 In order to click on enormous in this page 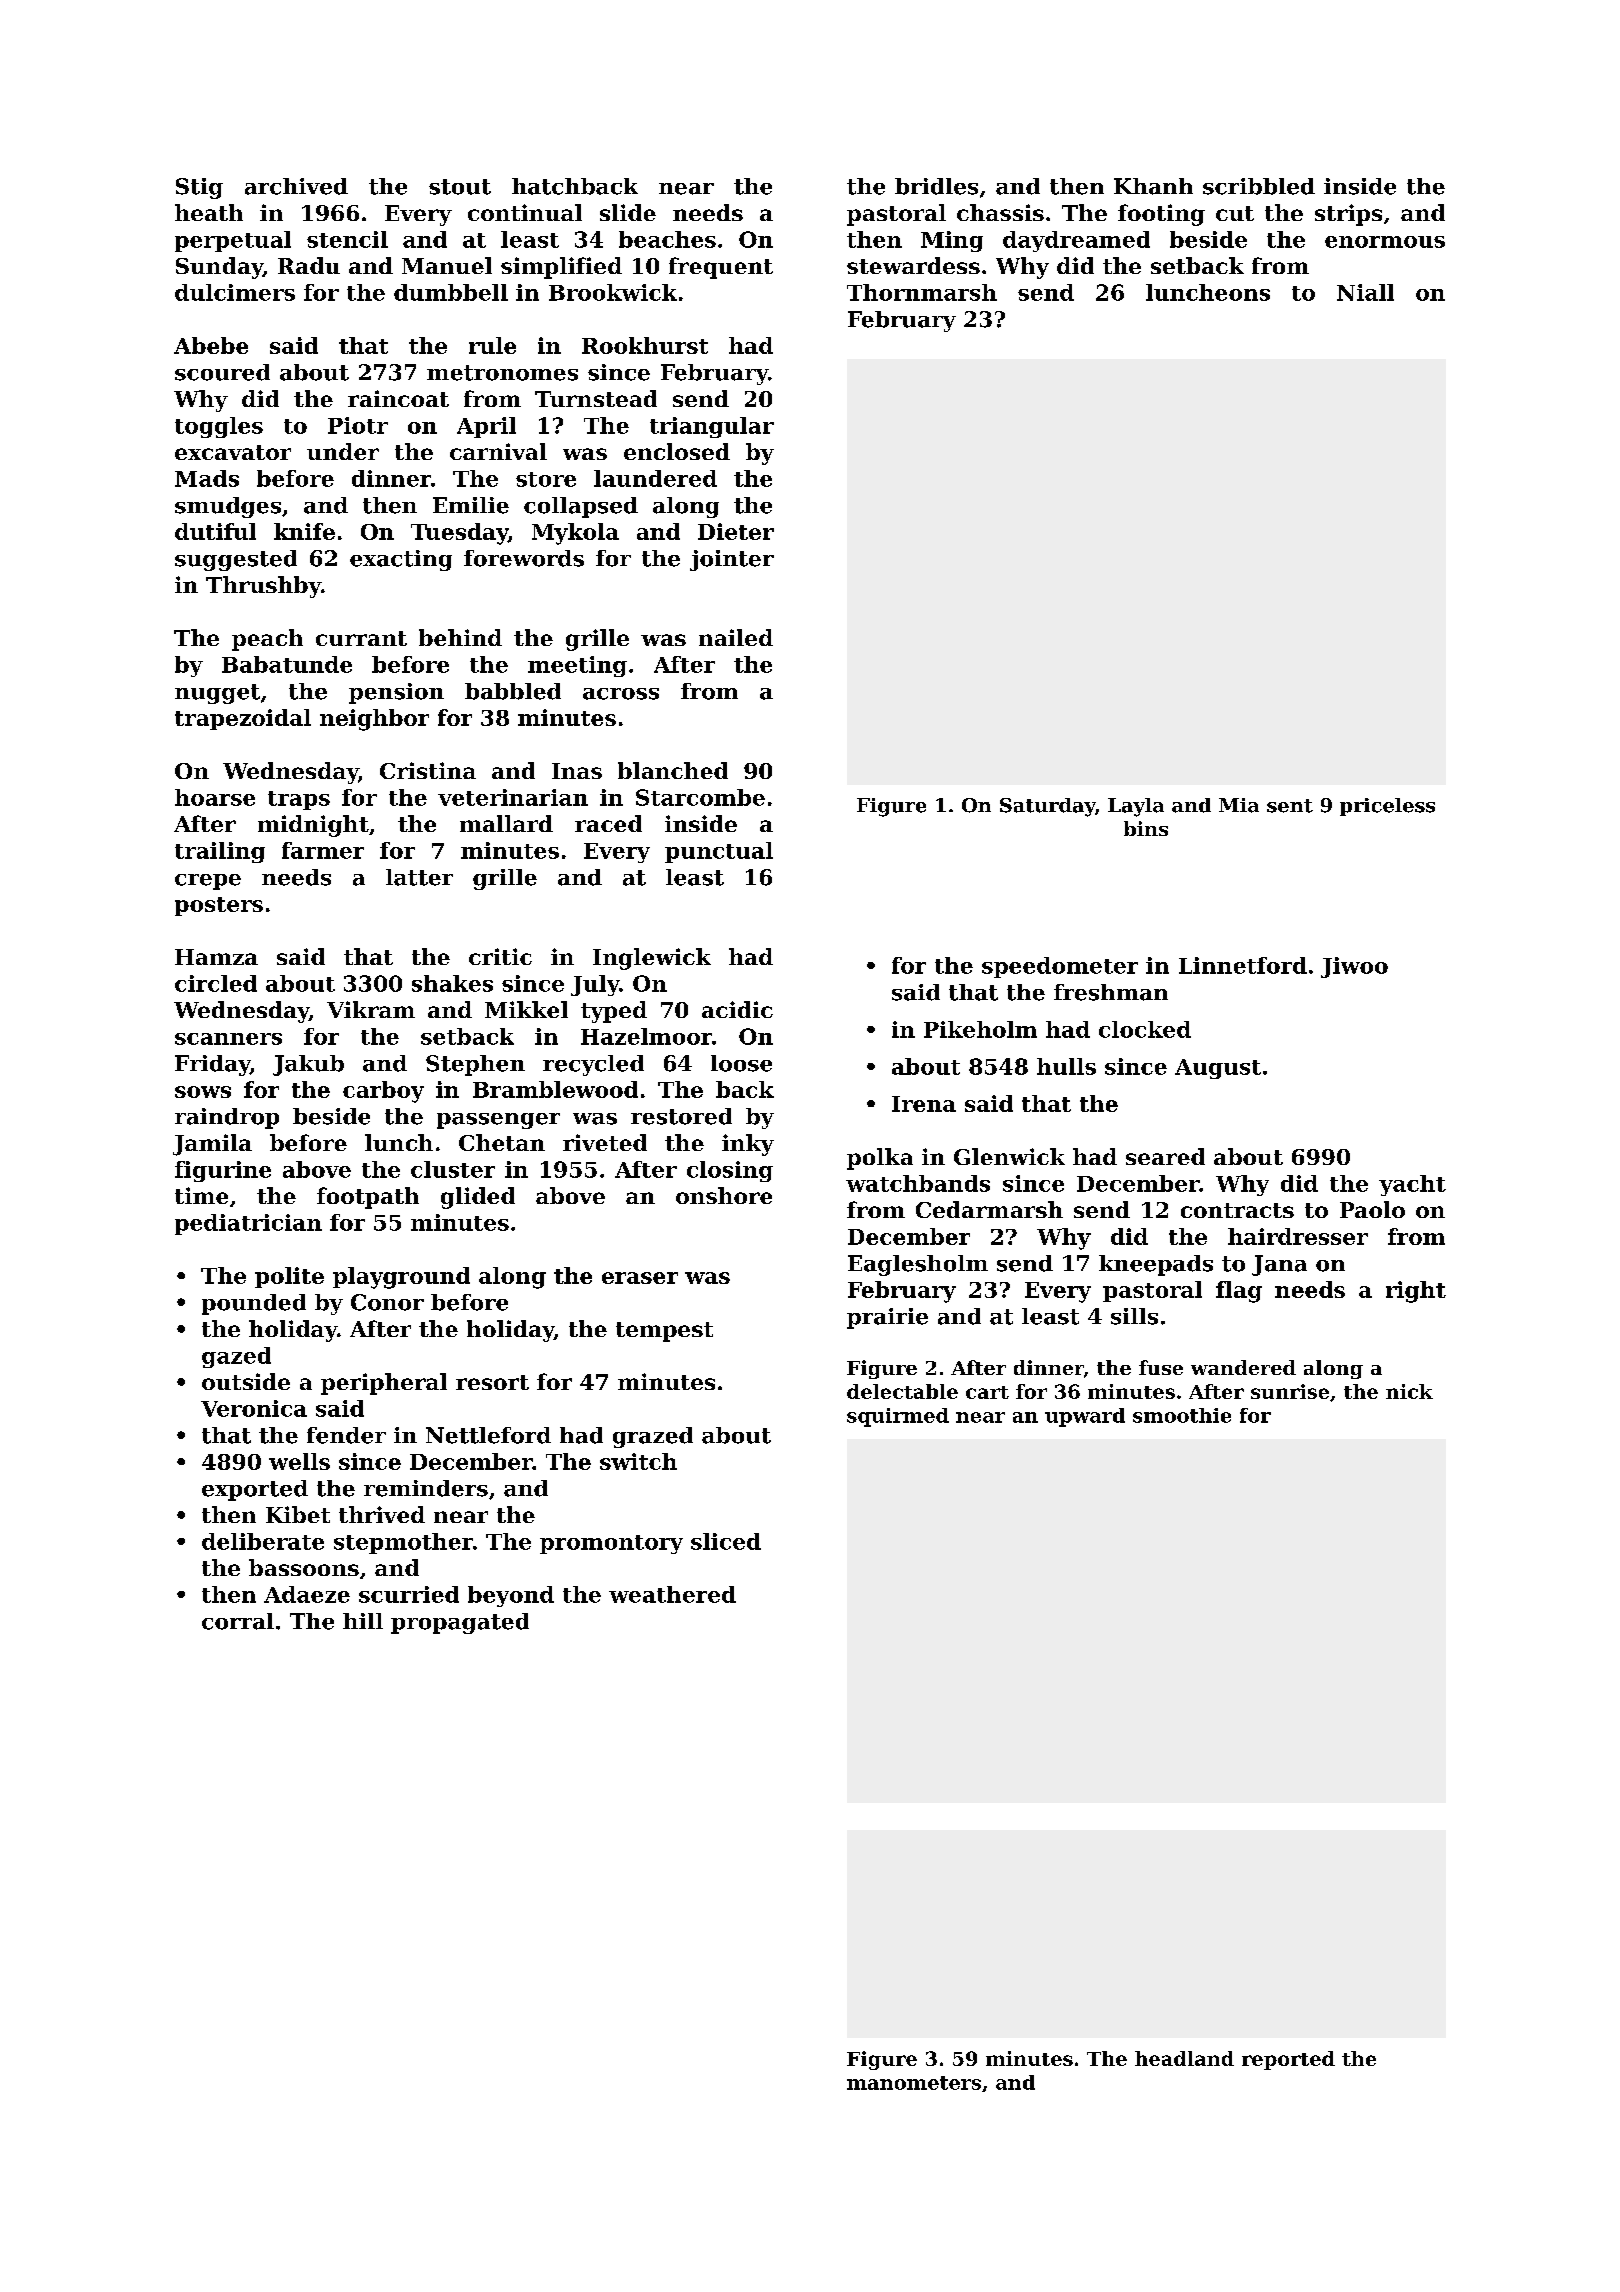, I will do `click(1385, 242)`.
